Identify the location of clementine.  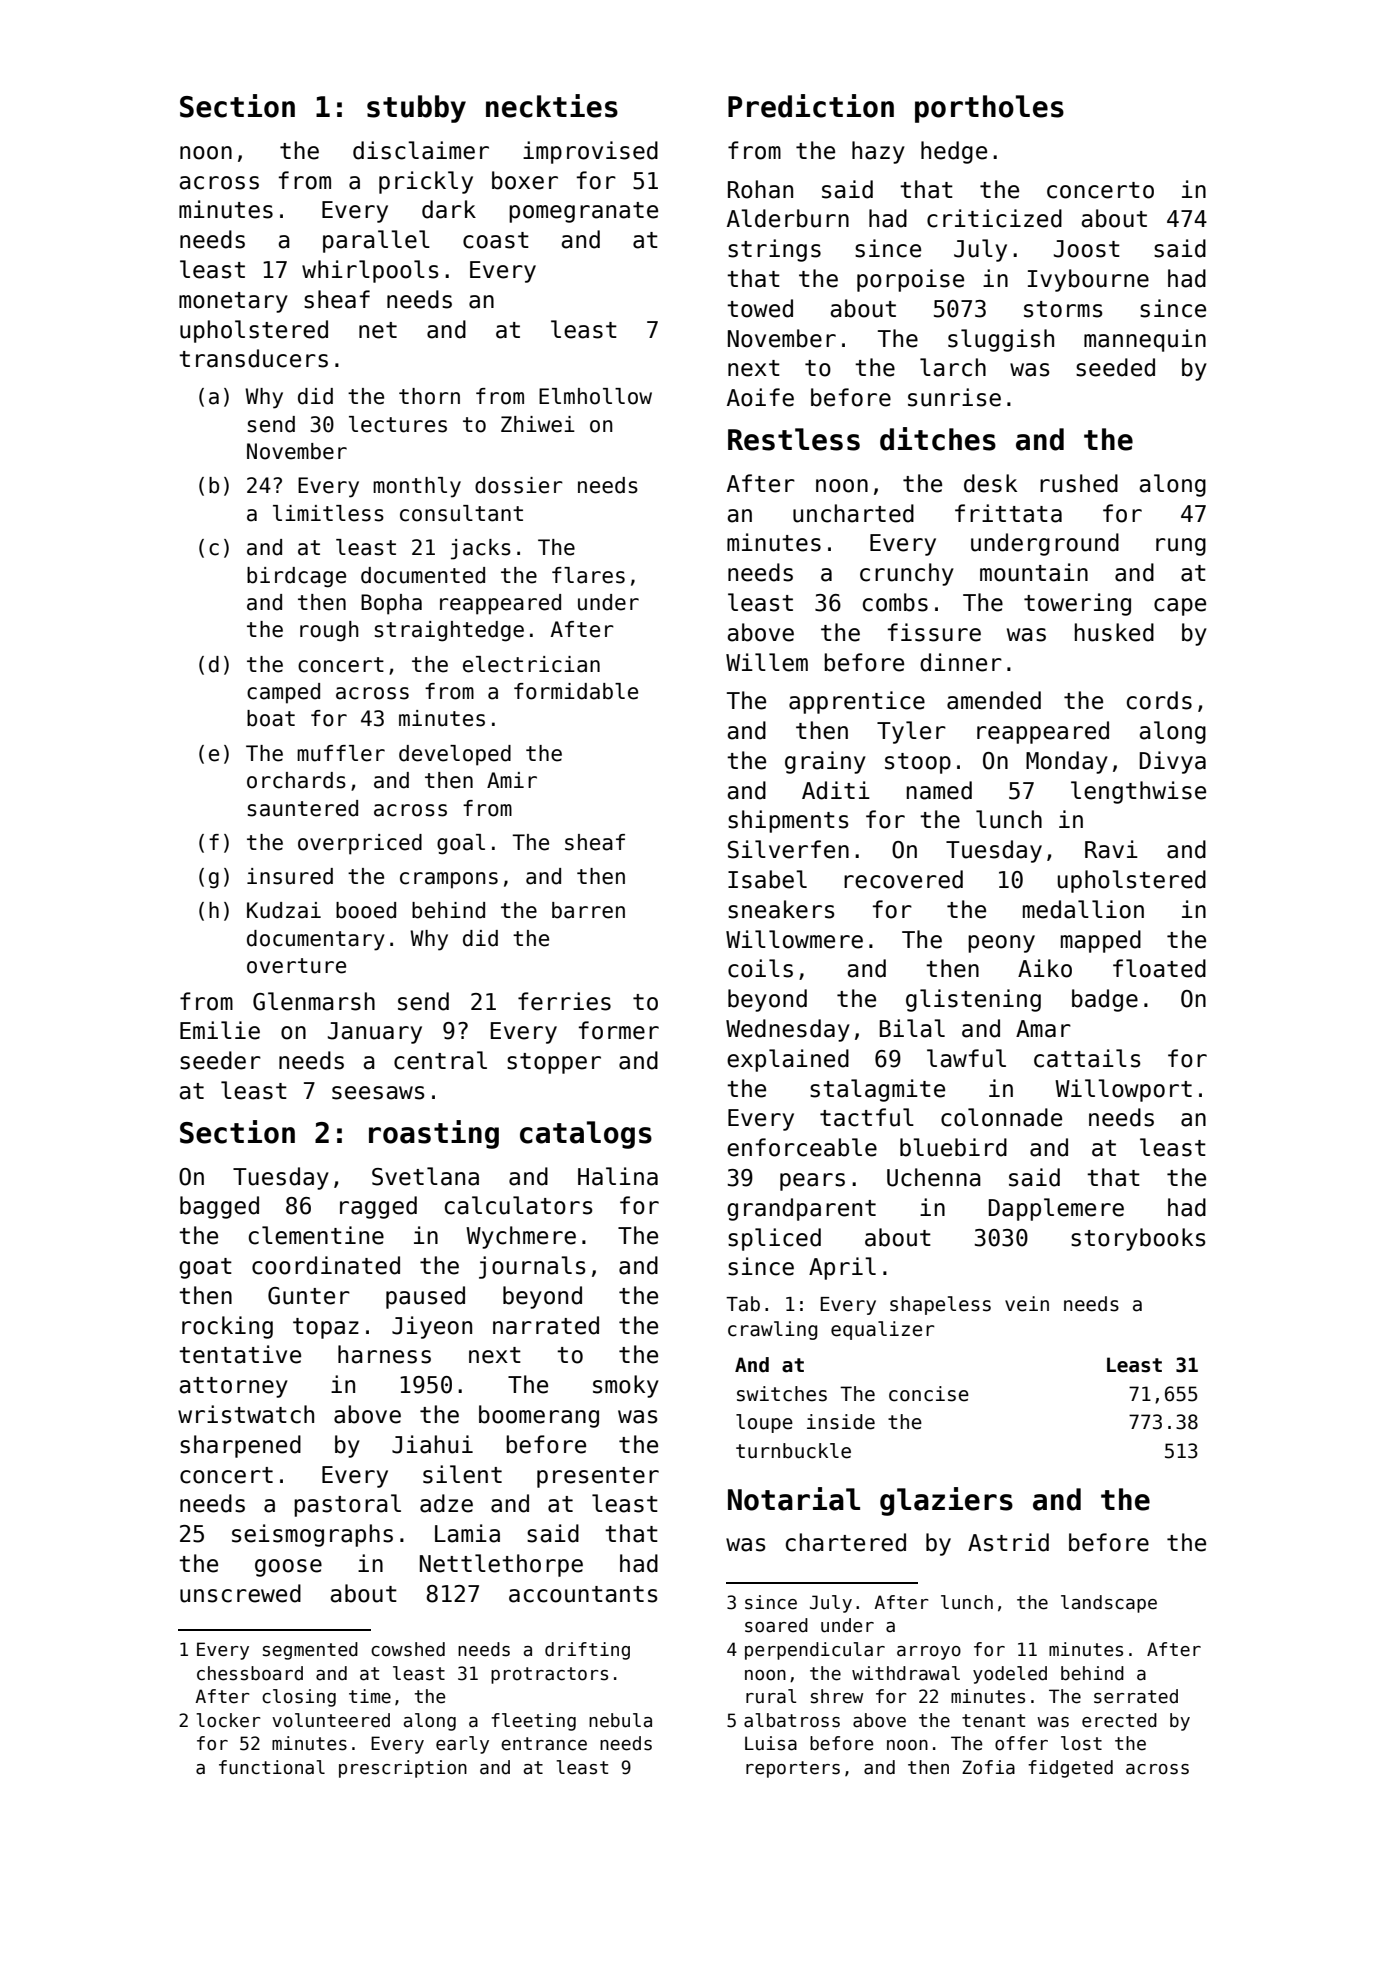
(316, 1235).
